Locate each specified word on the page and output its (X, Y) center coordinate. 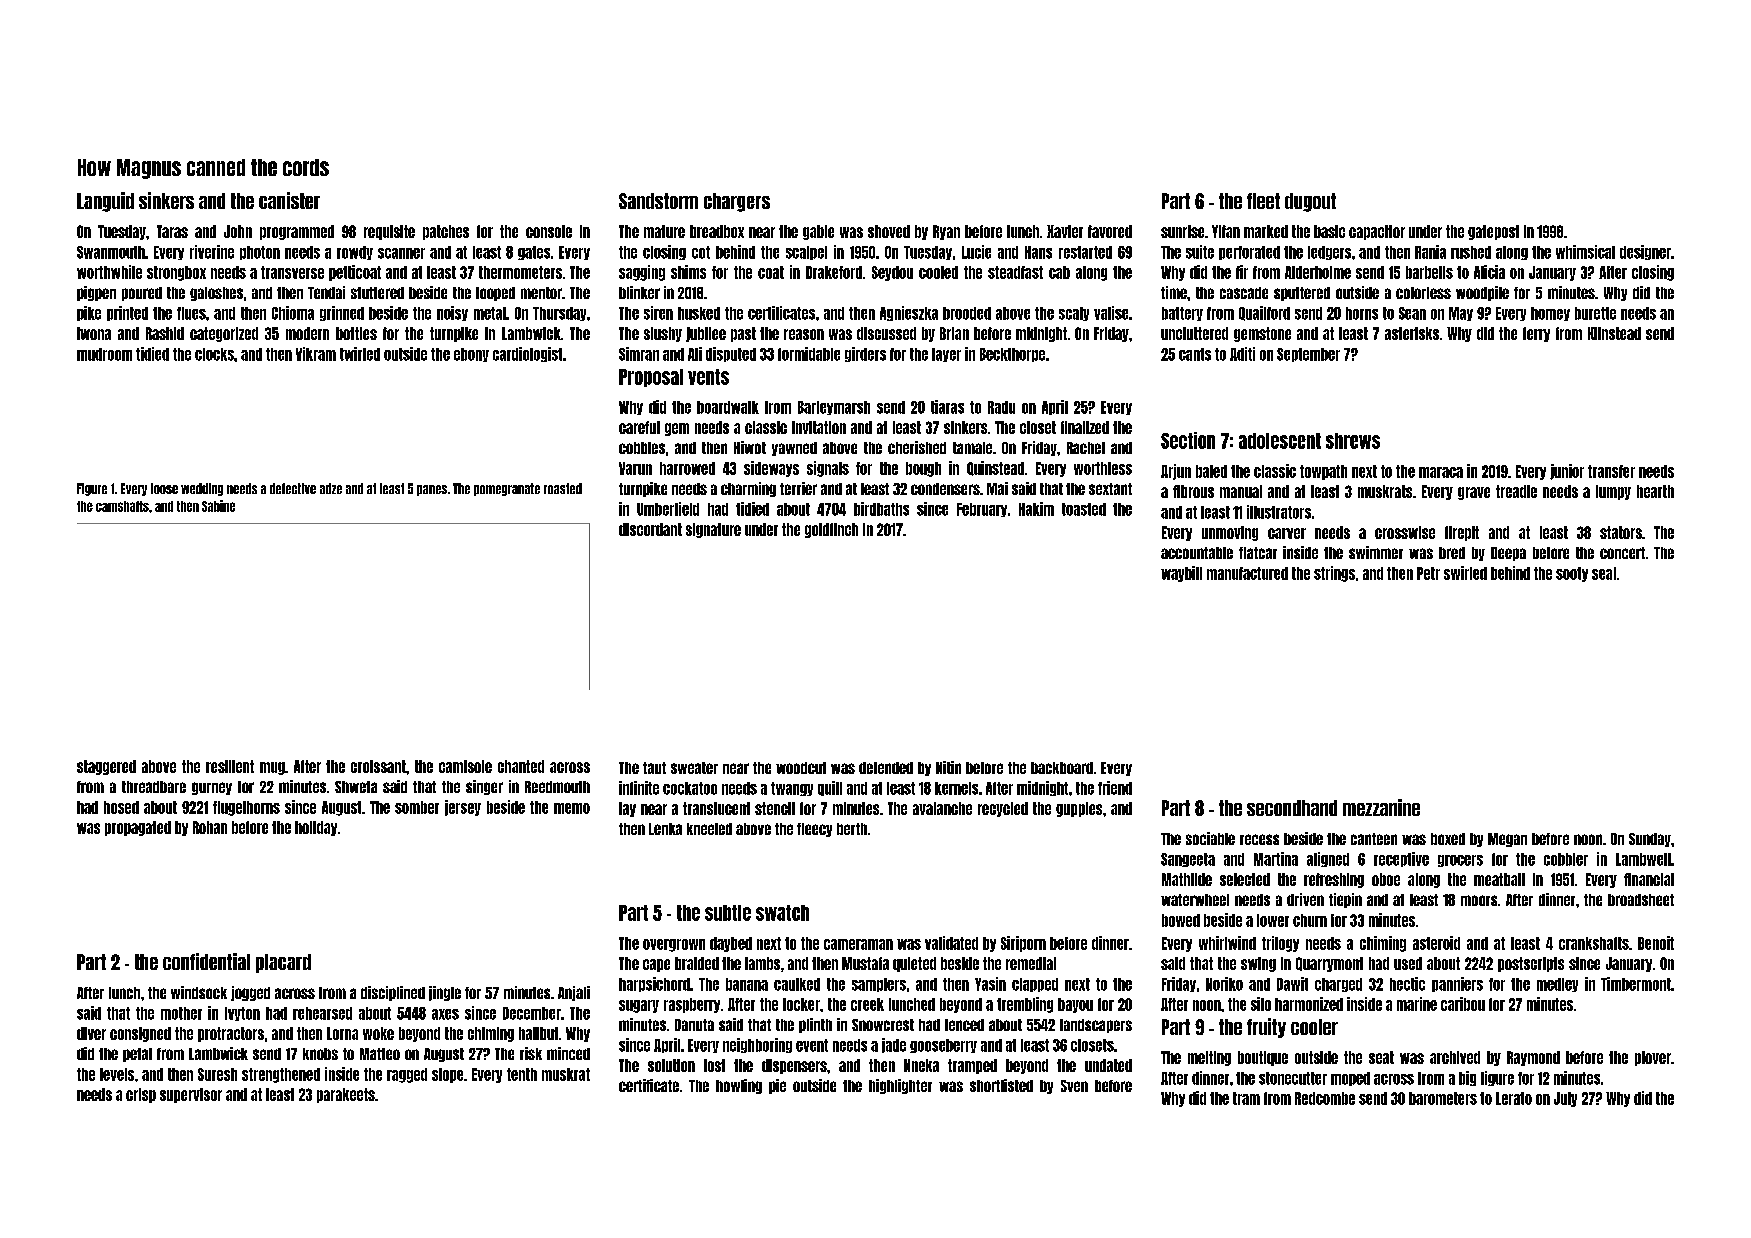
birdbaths (881, 509)
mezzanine (1381, 807)
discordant (650, 529)
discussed (886, 333)
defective (293, 488)
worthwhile (109, 272)
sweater (694, 768)
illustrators (1279, 512)
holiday (316, 828)
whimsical (1585, 252)
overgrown (674, 945)
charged (1338, 985)
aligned (1328, 859)
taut (654, 768)
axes (445, 1014)
